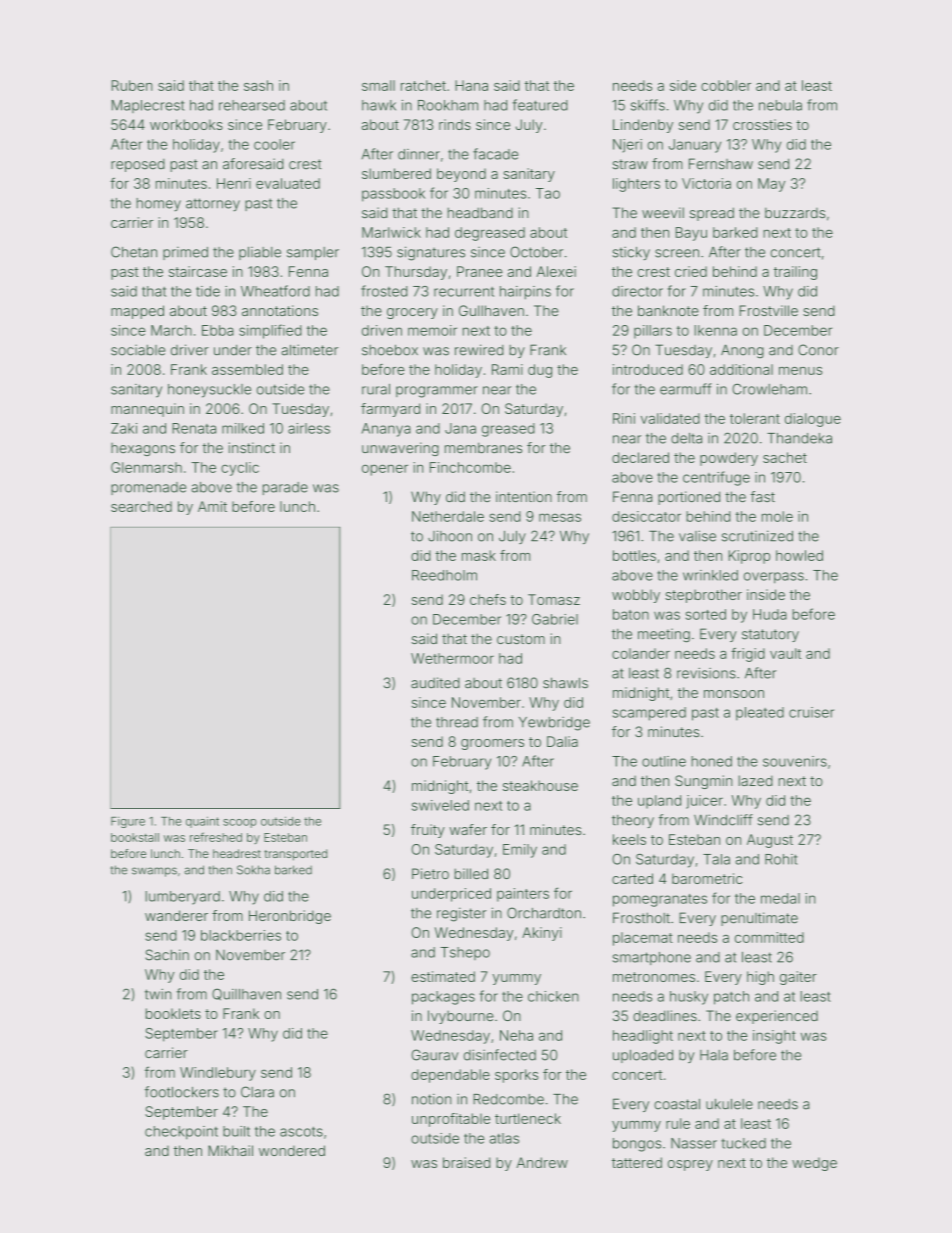 This page has height=1233, width=952. Describe the element at coordinates (154, 872) in the page. I see `swamps` at that location.
